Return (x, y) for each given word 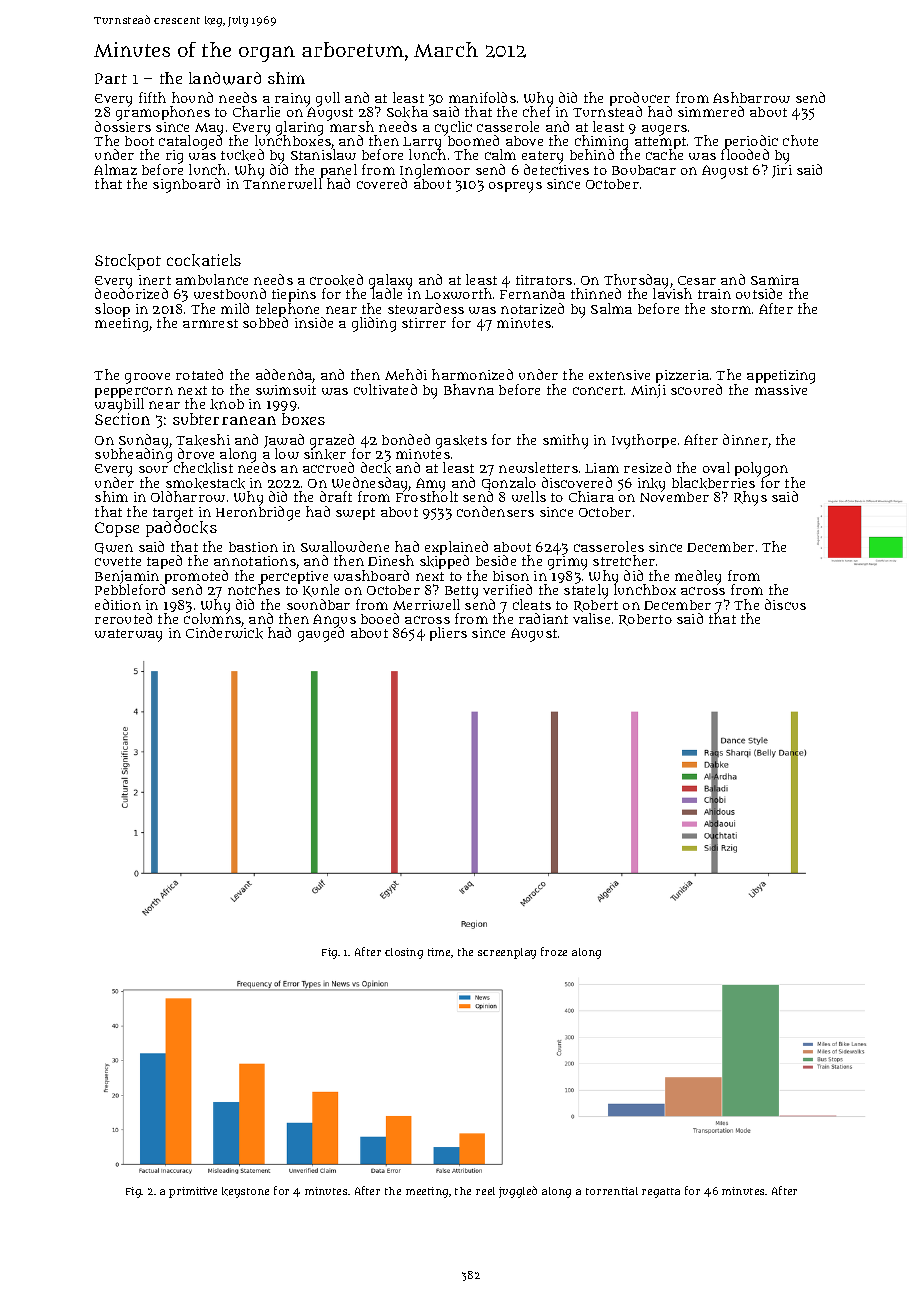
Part (111, 78)
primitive (193, 1192)
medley (698, 577)
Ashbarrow (751, 97)
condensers (495, 511)
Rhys (750, 498)
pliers (448, 634)
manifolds (482, 97)
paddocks (181, 529)
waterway (128, 635)
